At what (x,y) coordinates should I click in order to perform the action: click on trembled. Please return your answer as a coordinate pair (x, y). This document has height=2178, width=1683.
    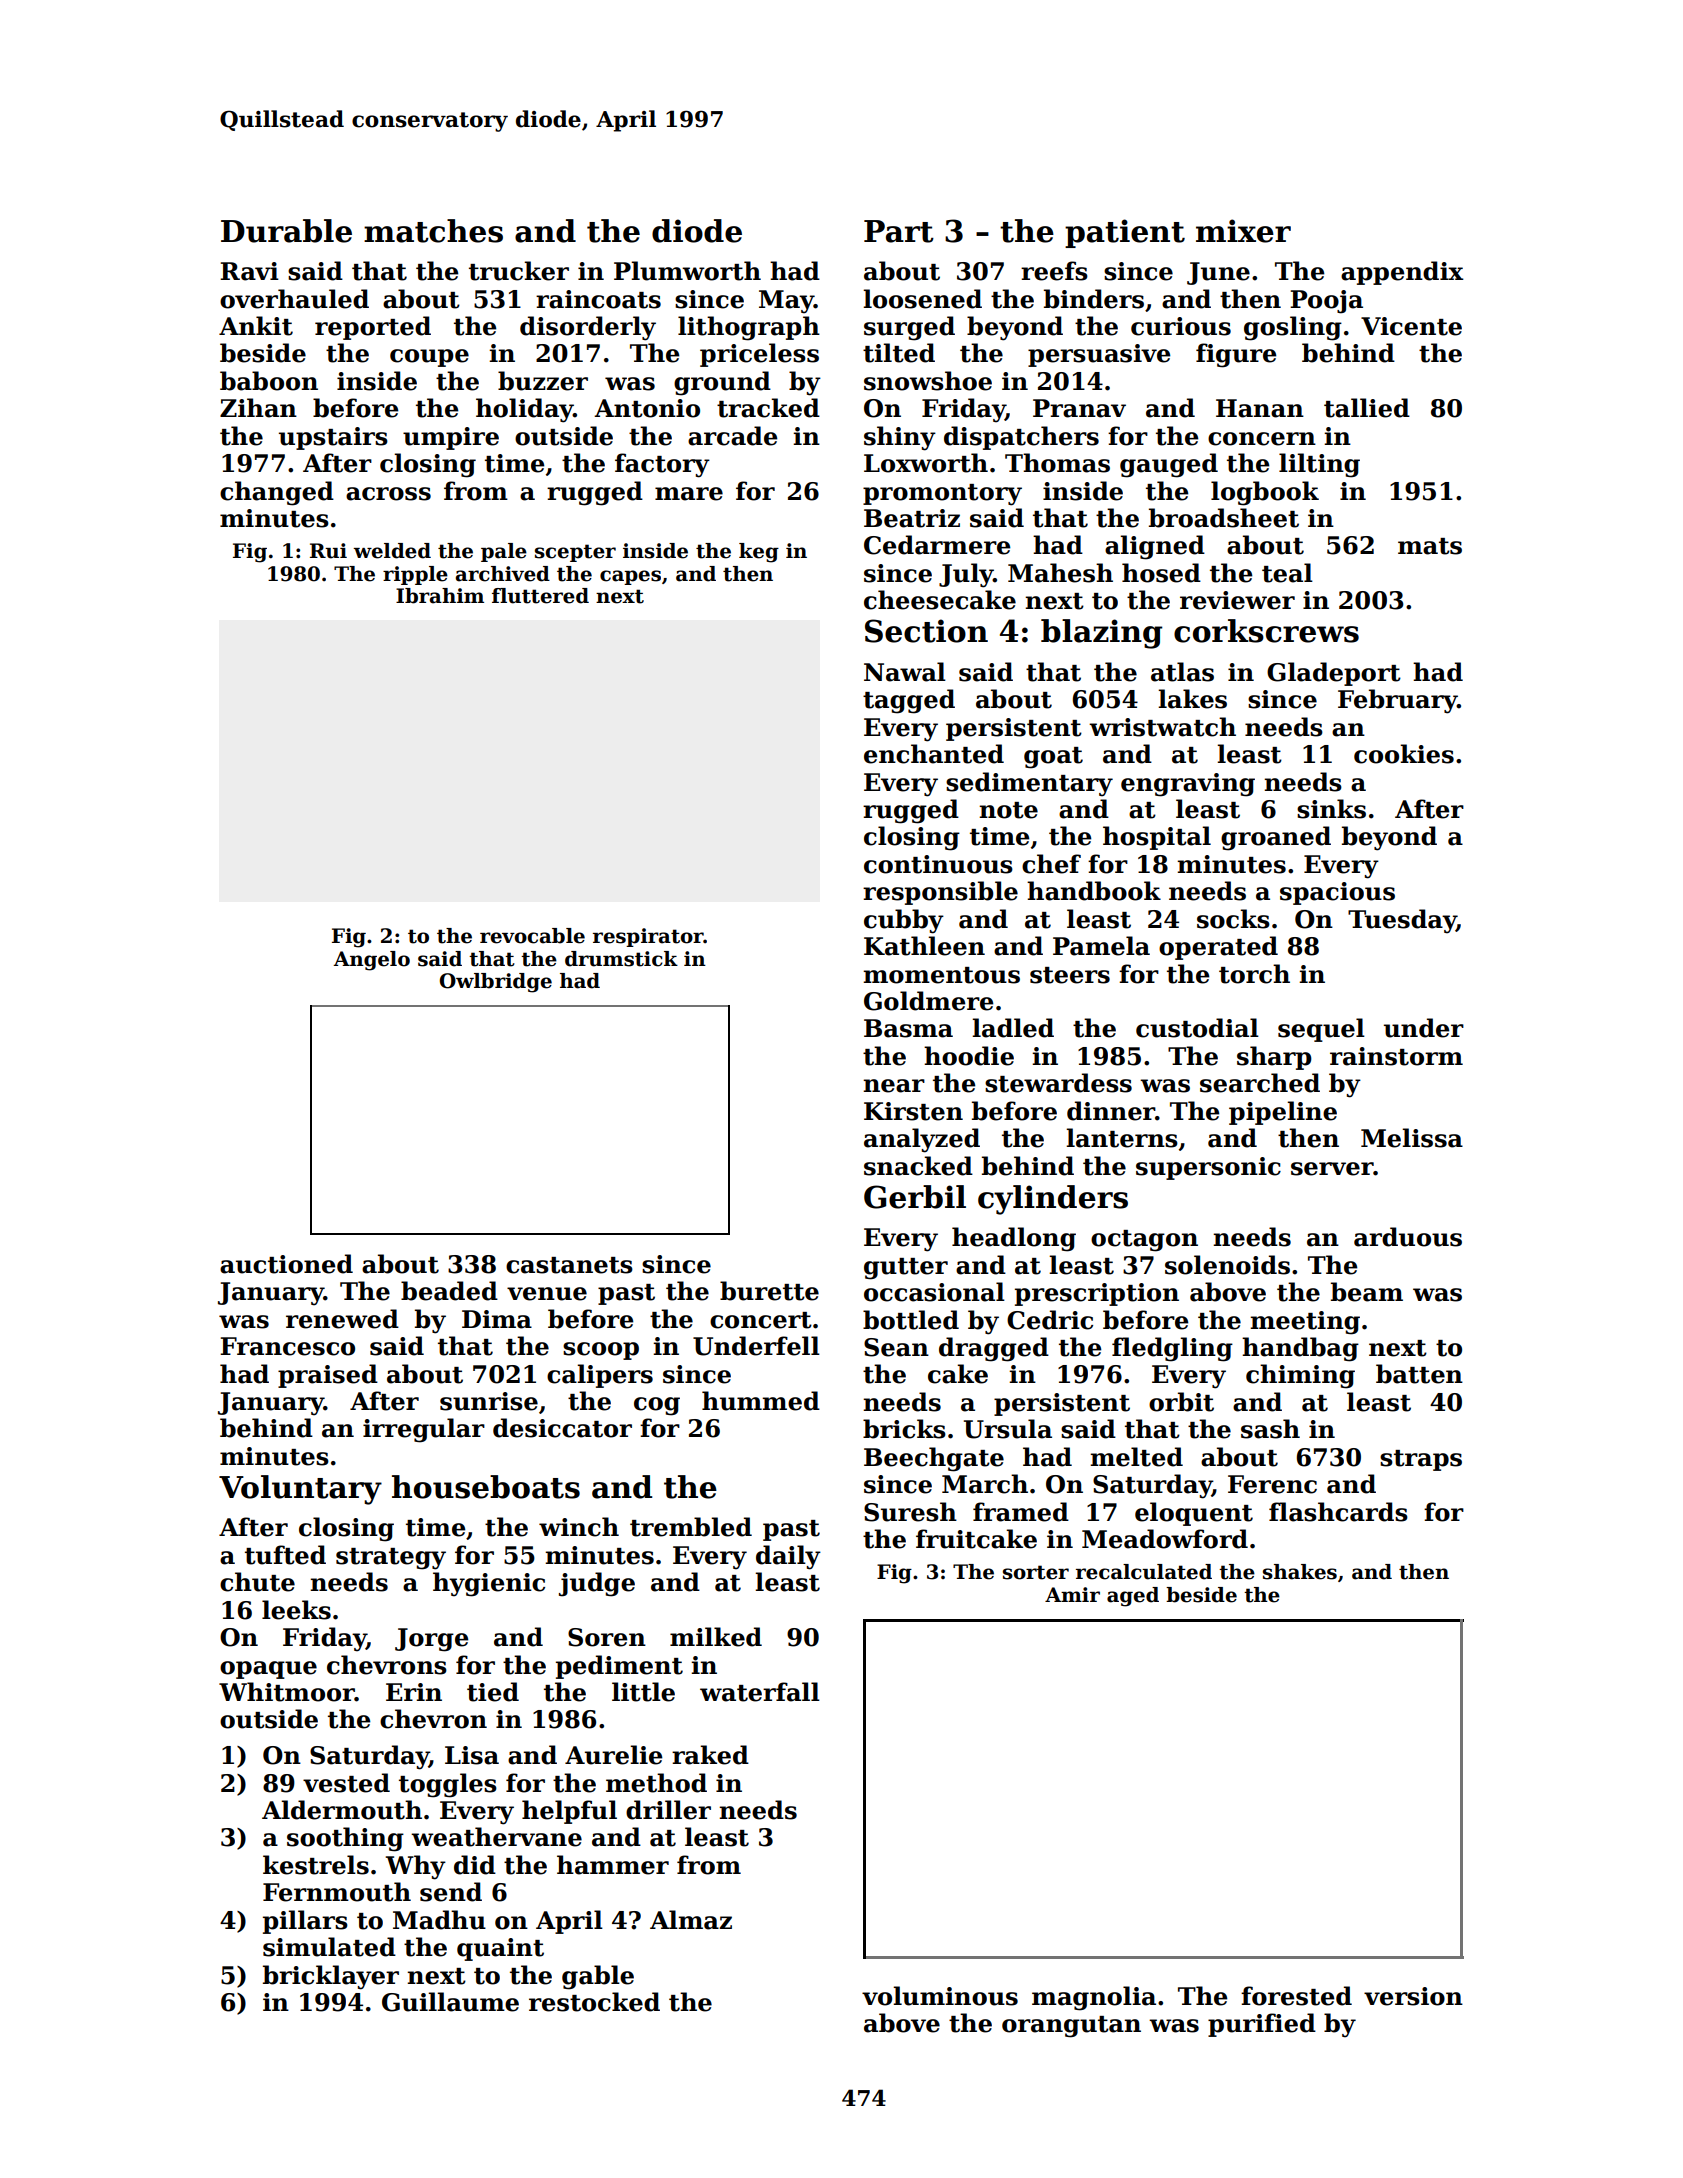
    Looking at the image, I should click on (691, 1527).
